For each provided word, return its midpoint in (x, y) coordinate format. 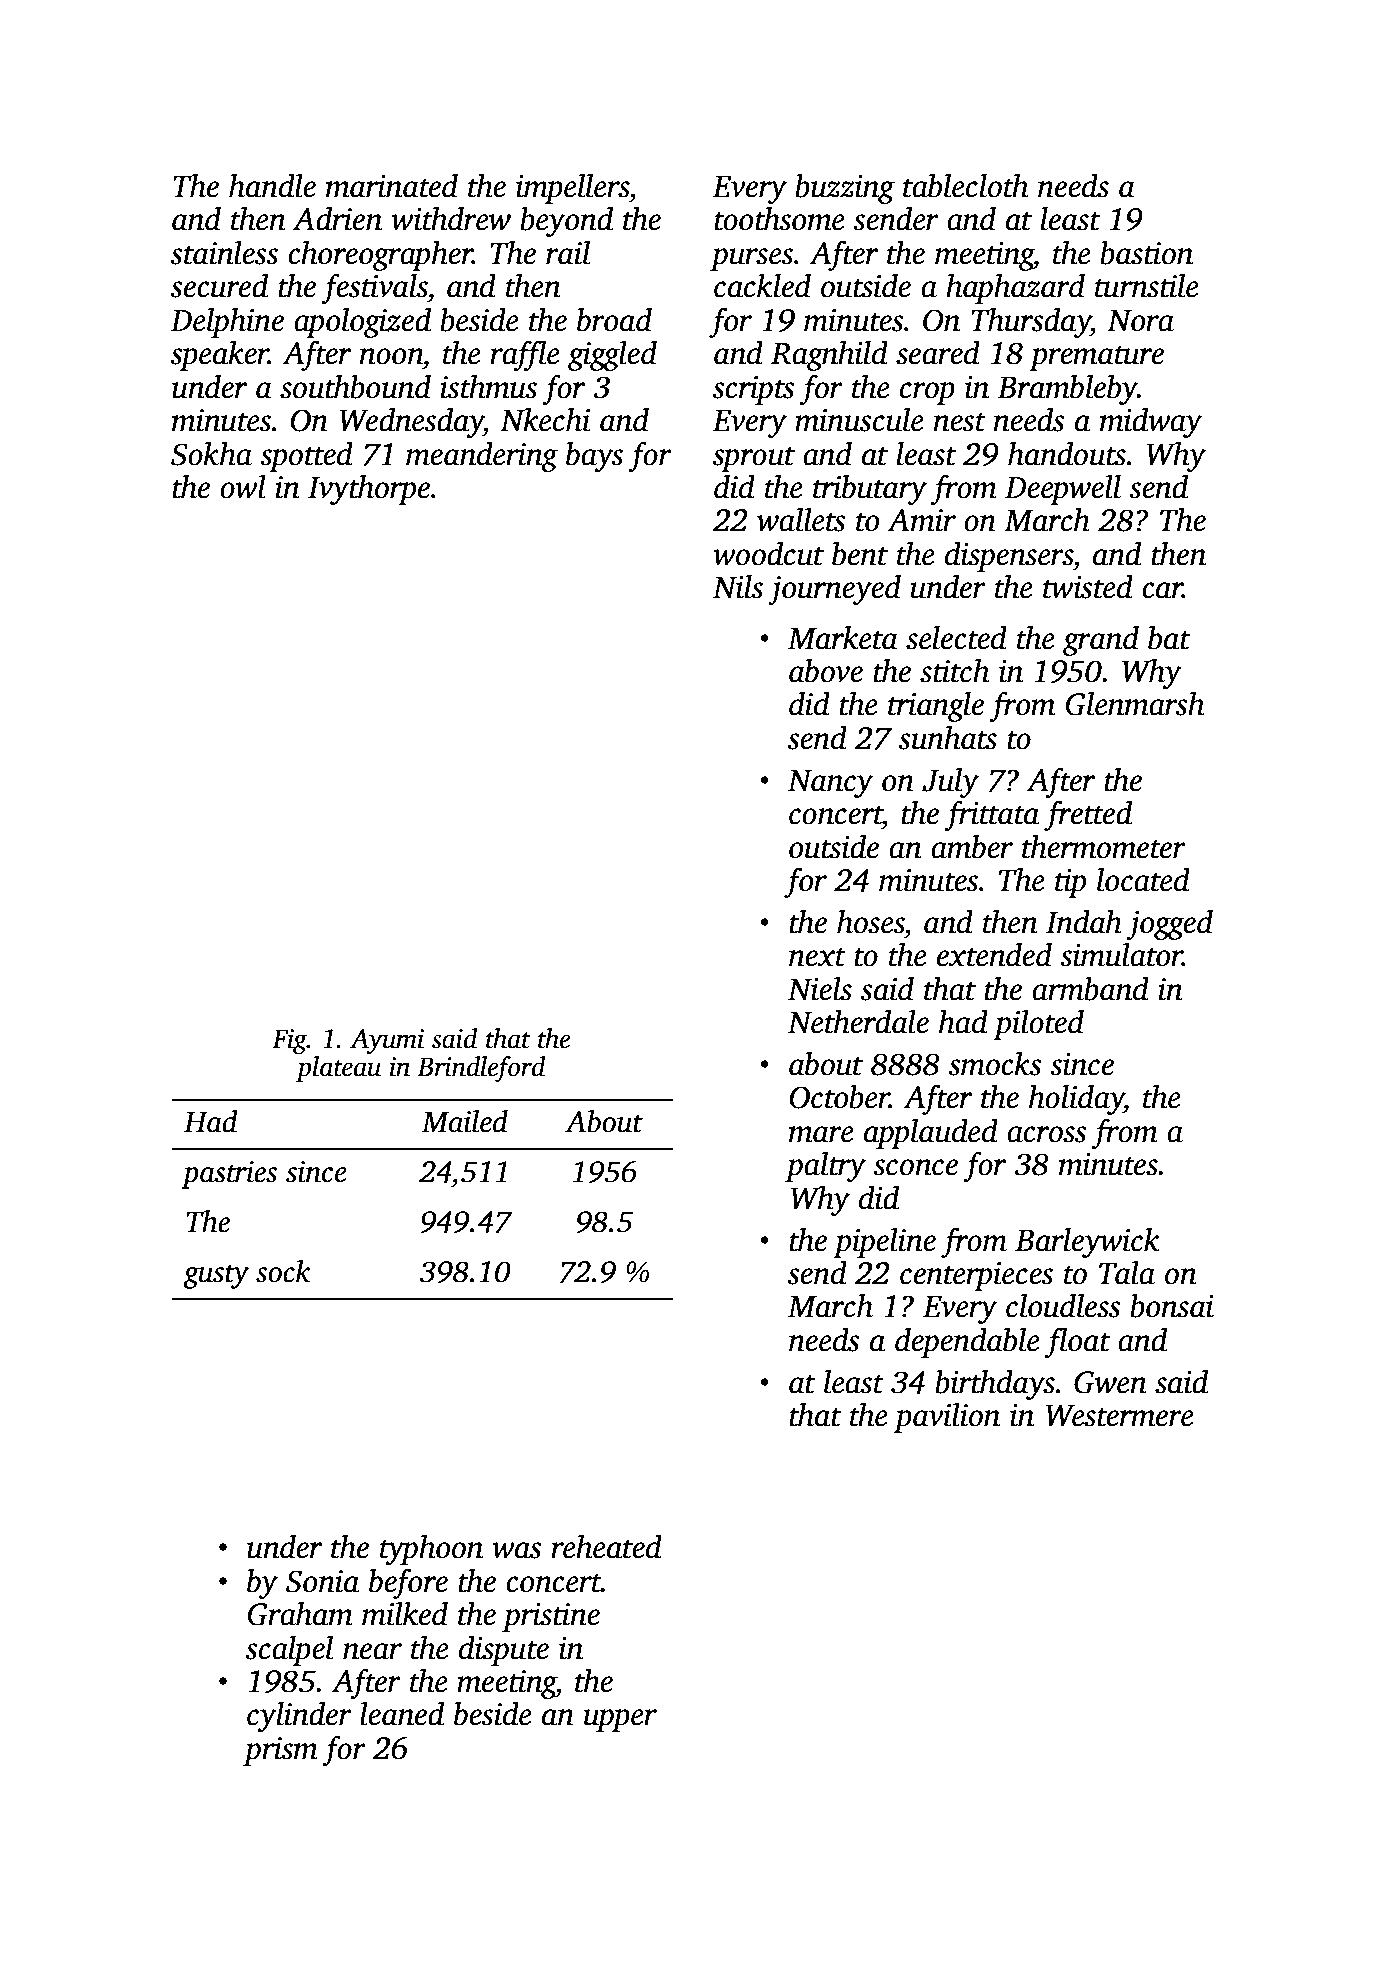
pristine (551, 1617)
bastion (1146, 253)
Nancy (830, 784)
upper (620, 1720)
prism (280, 1751)
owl (243, 487)
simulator (1121, 955)
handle (272, 186)
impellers (572, 189)
